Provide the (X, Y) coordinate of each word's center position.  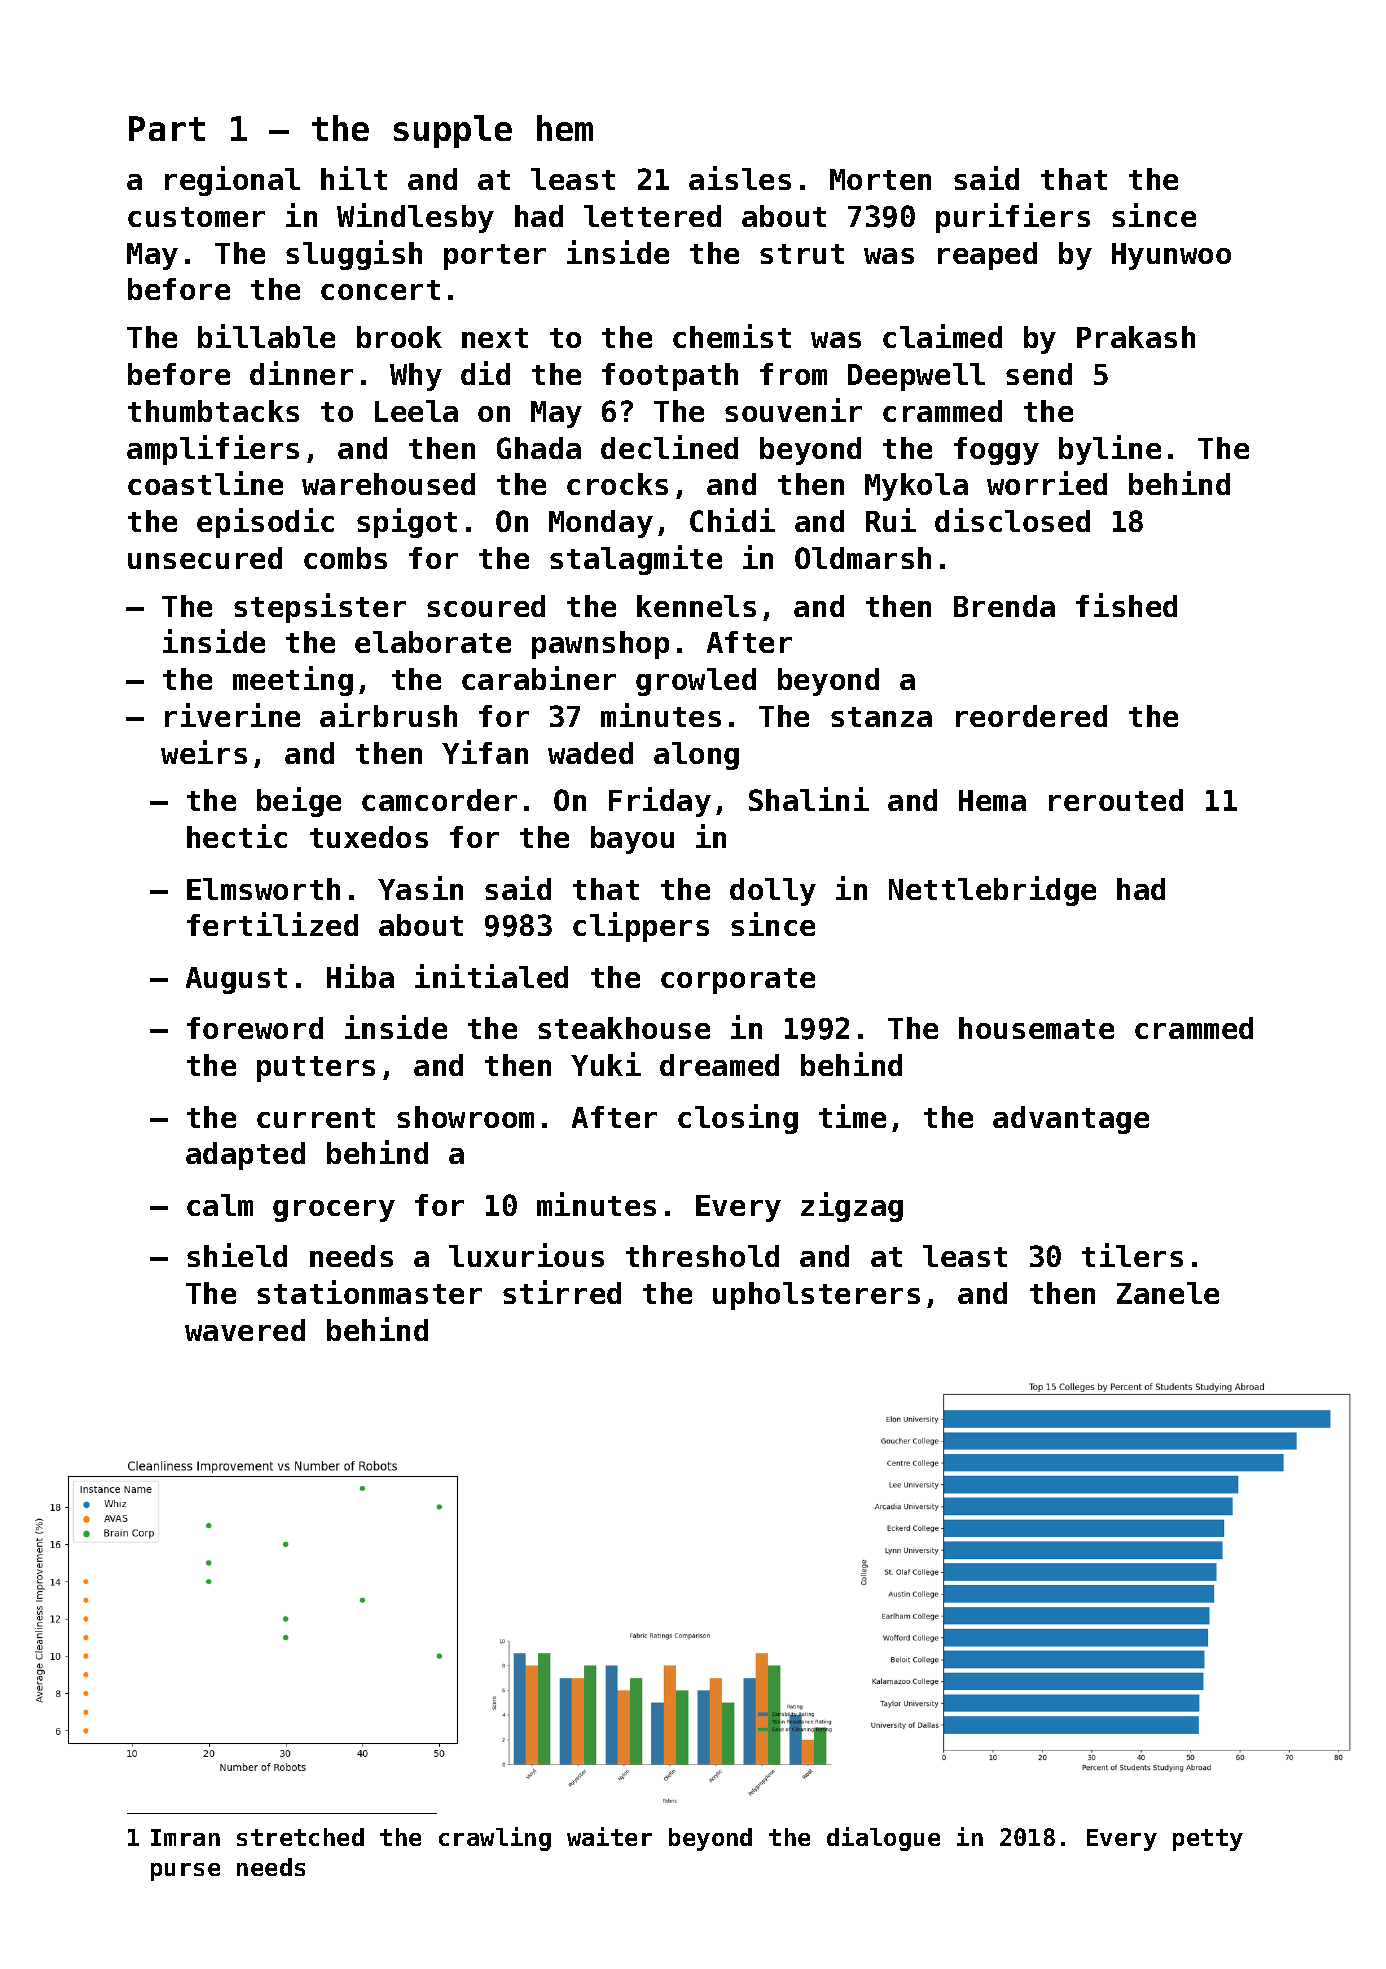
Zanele (1168, 1293)
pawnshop (600, 645)
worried (1047, 483)
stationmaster (369, 1292)
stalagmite (636, 560)
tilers (1132, 1255)
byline (1110, 450)
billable (266, 336)
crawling (495, 1839)
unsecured (205, 558)
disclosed (1012, 520)
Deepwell (916, 377)
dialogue (883, 1839)
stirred (562, 1292)
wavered (245, 1330)
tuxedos (369, 837)
